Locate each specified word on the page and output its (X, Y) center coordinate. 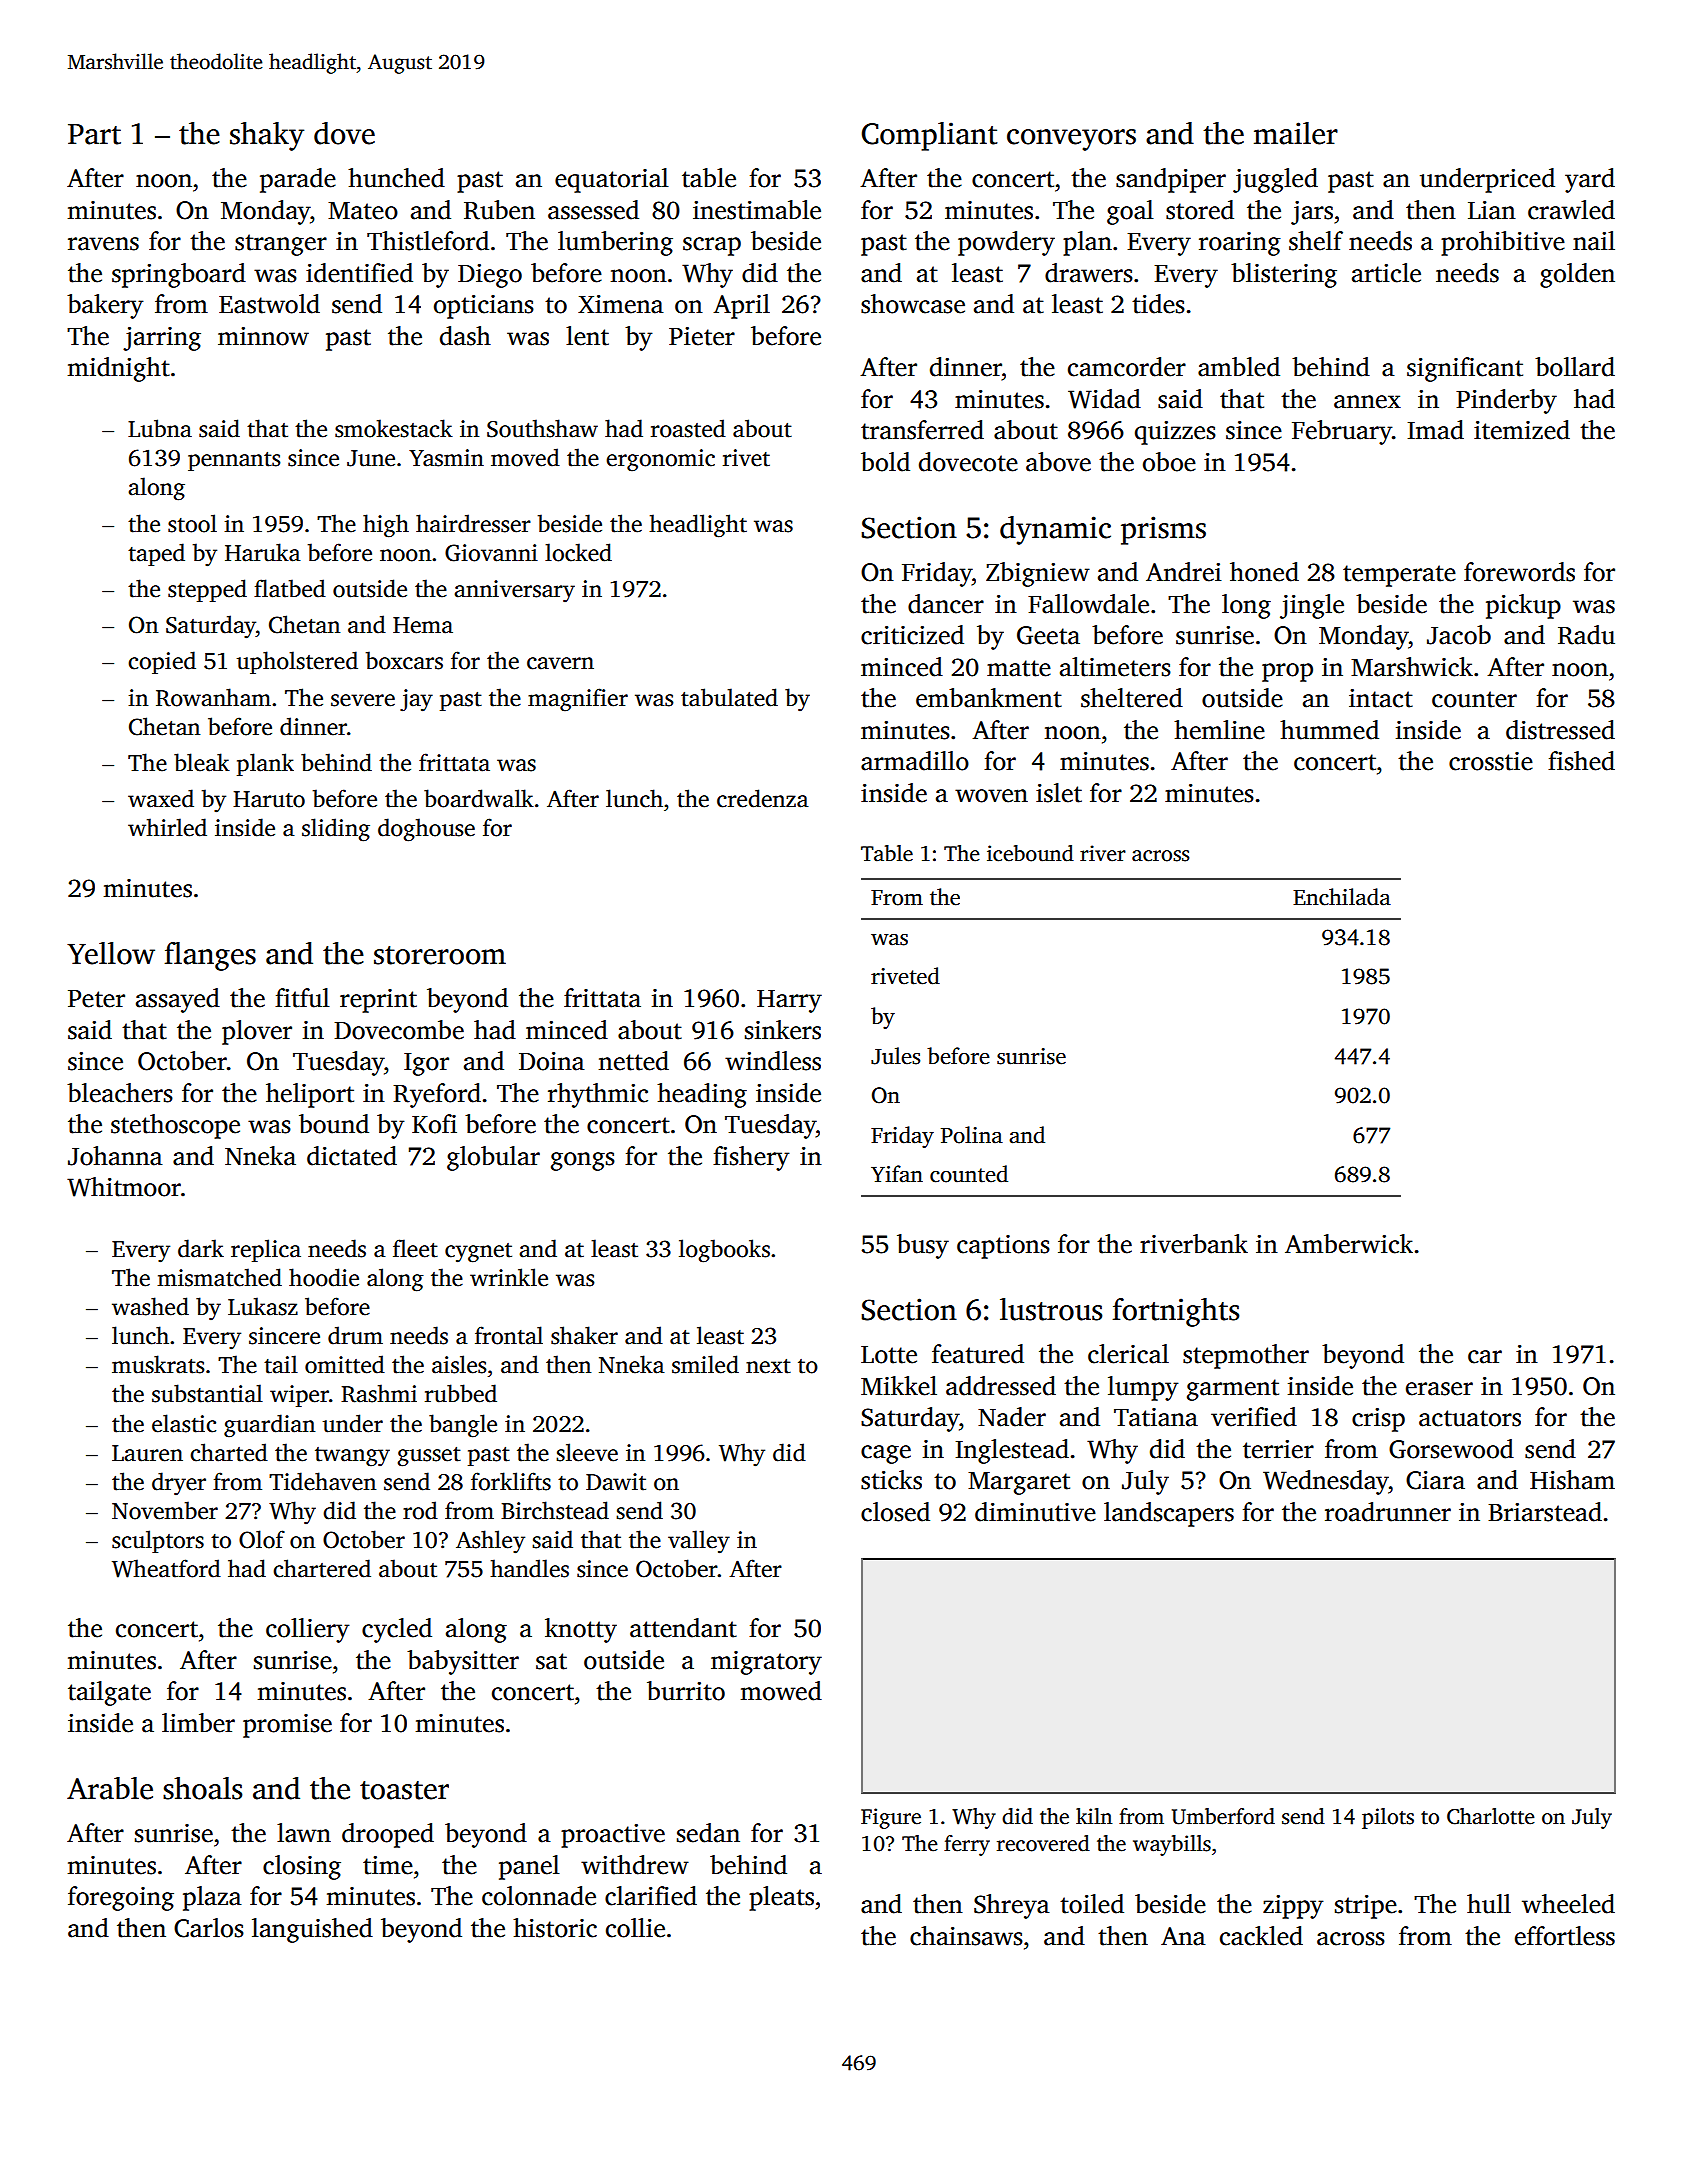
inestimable (757, 210)
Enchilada (1342, 897)
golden (1577, 275)
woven (991, 796)
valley (699, 1542)
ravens (103, 244)
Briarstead (1545, 1512)
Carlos (209, 1928)
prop (1287, 672)
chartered (322, 1568)
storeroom (440, 955)
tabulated (729, 697)
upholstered (297, 662)
